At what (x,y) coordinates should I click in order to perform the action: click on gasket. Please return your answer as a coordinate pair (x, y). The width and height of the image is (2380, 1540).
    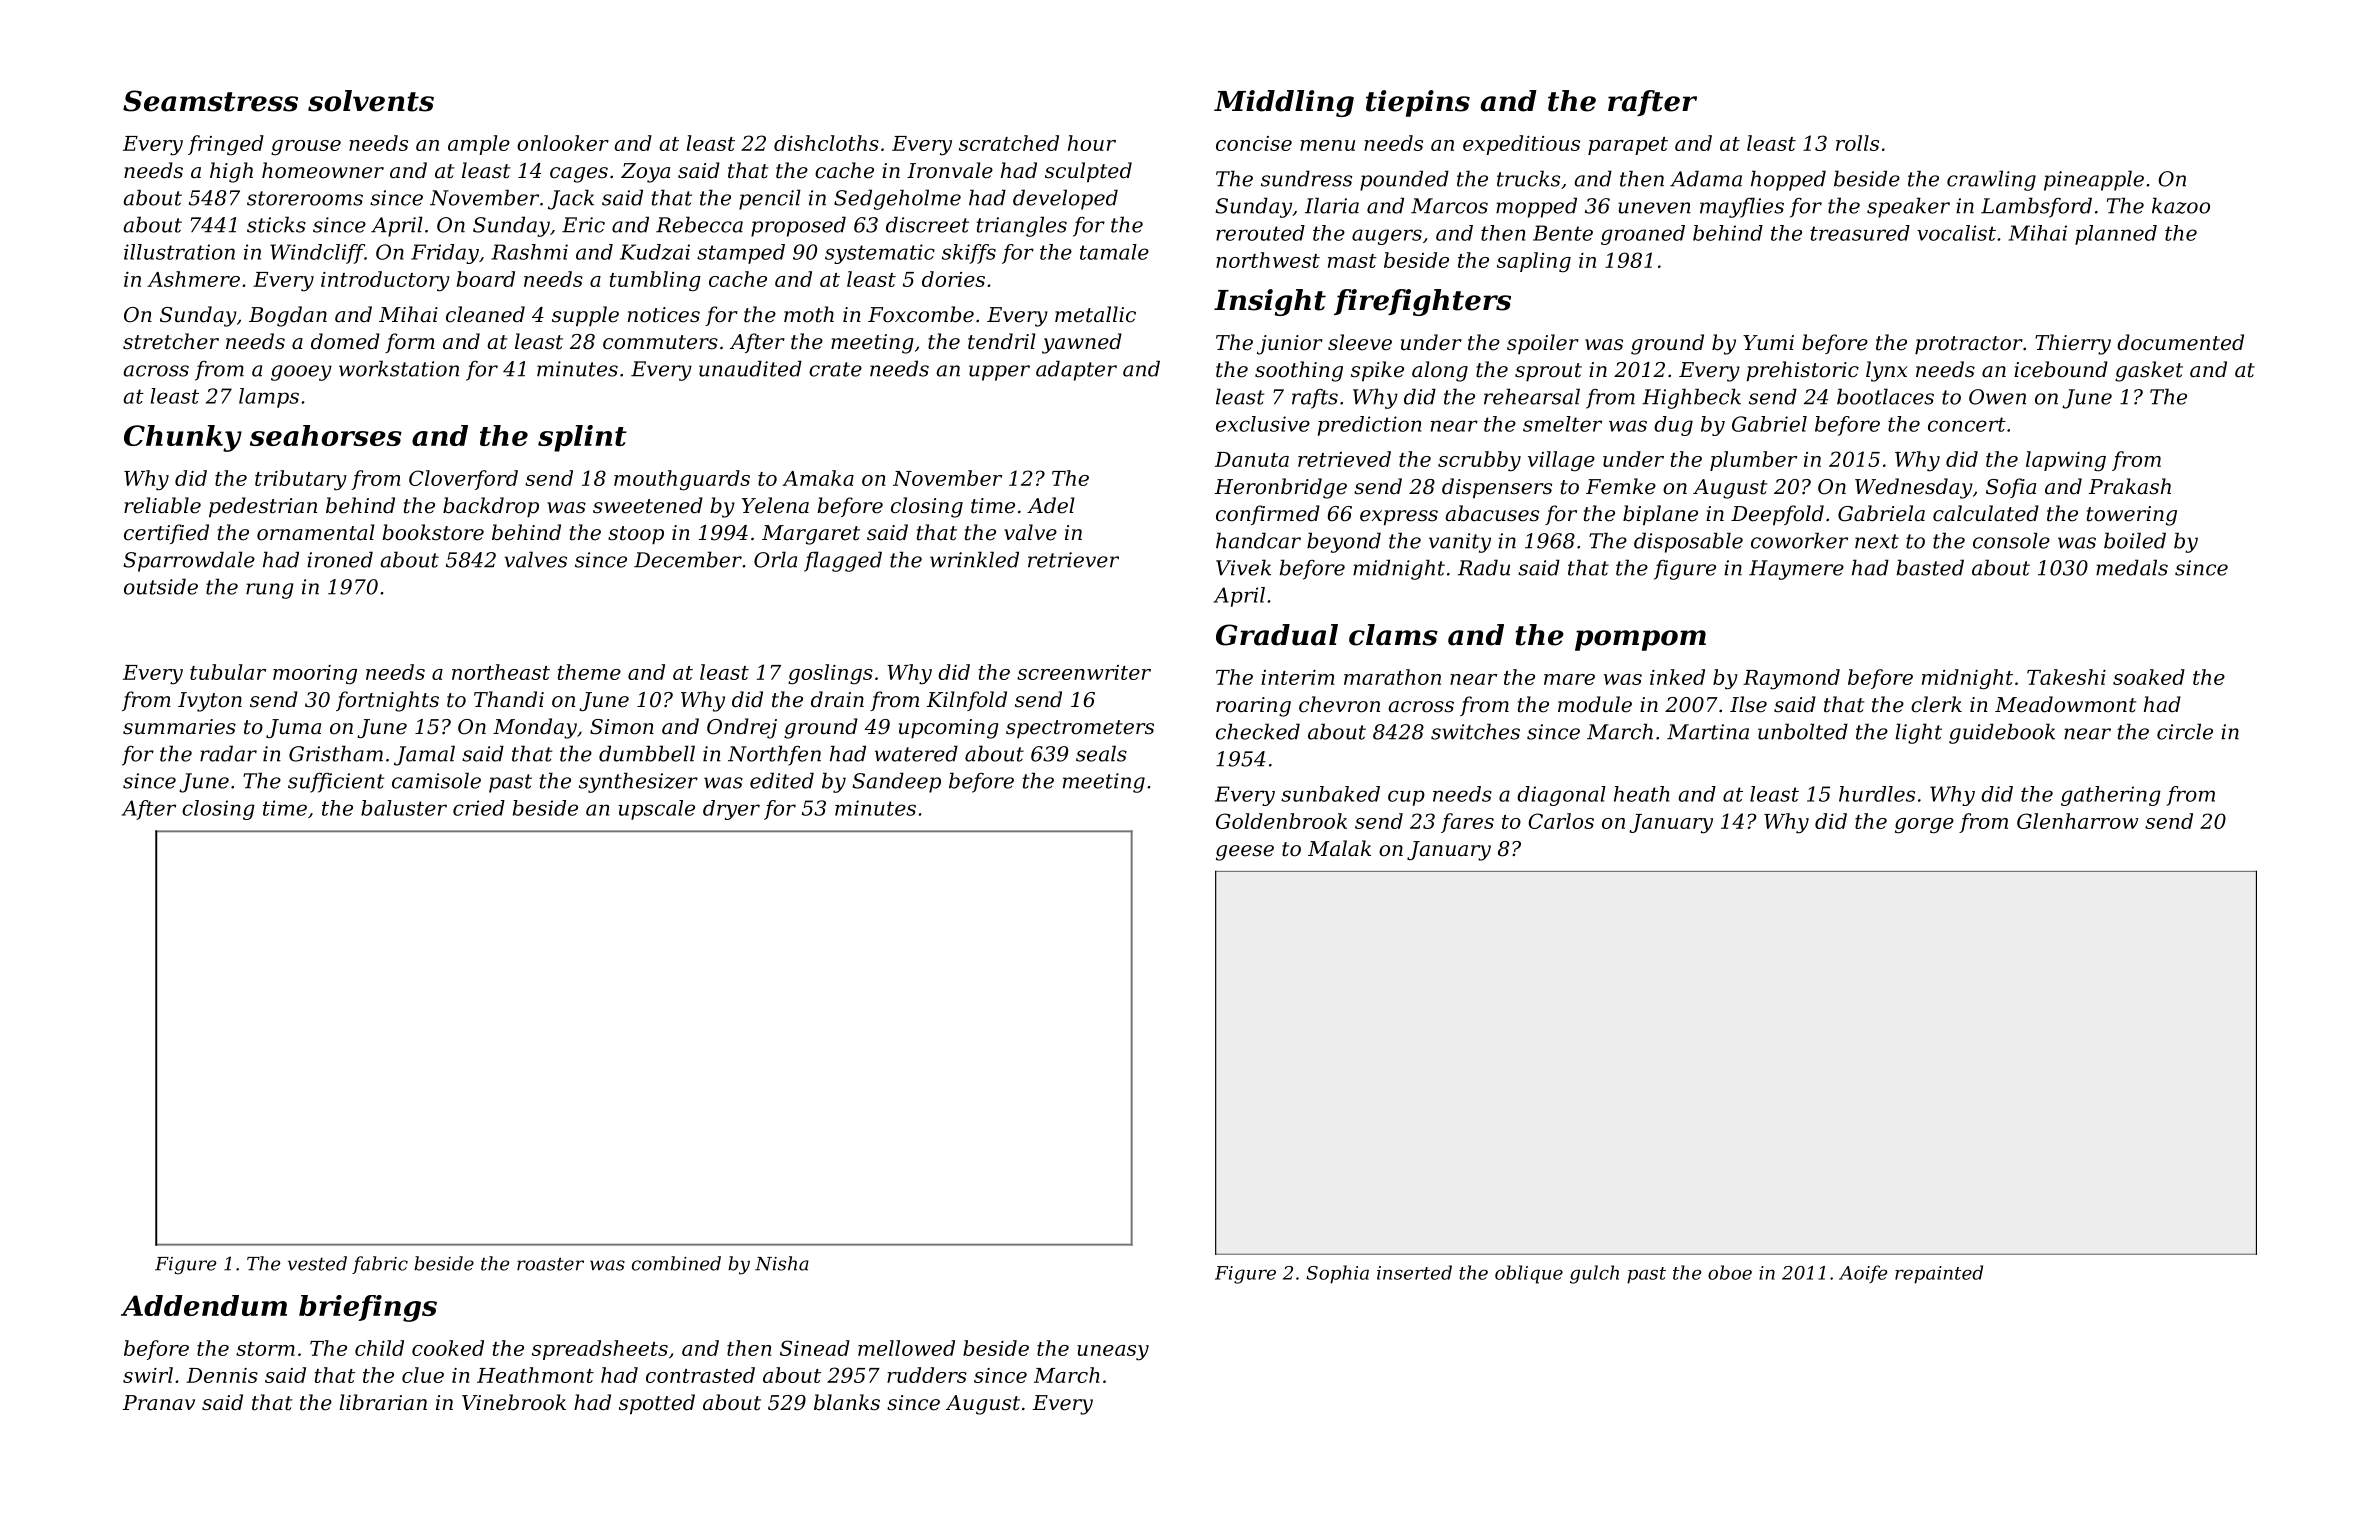
    Looking at the image, I should click on (2149, 371).
